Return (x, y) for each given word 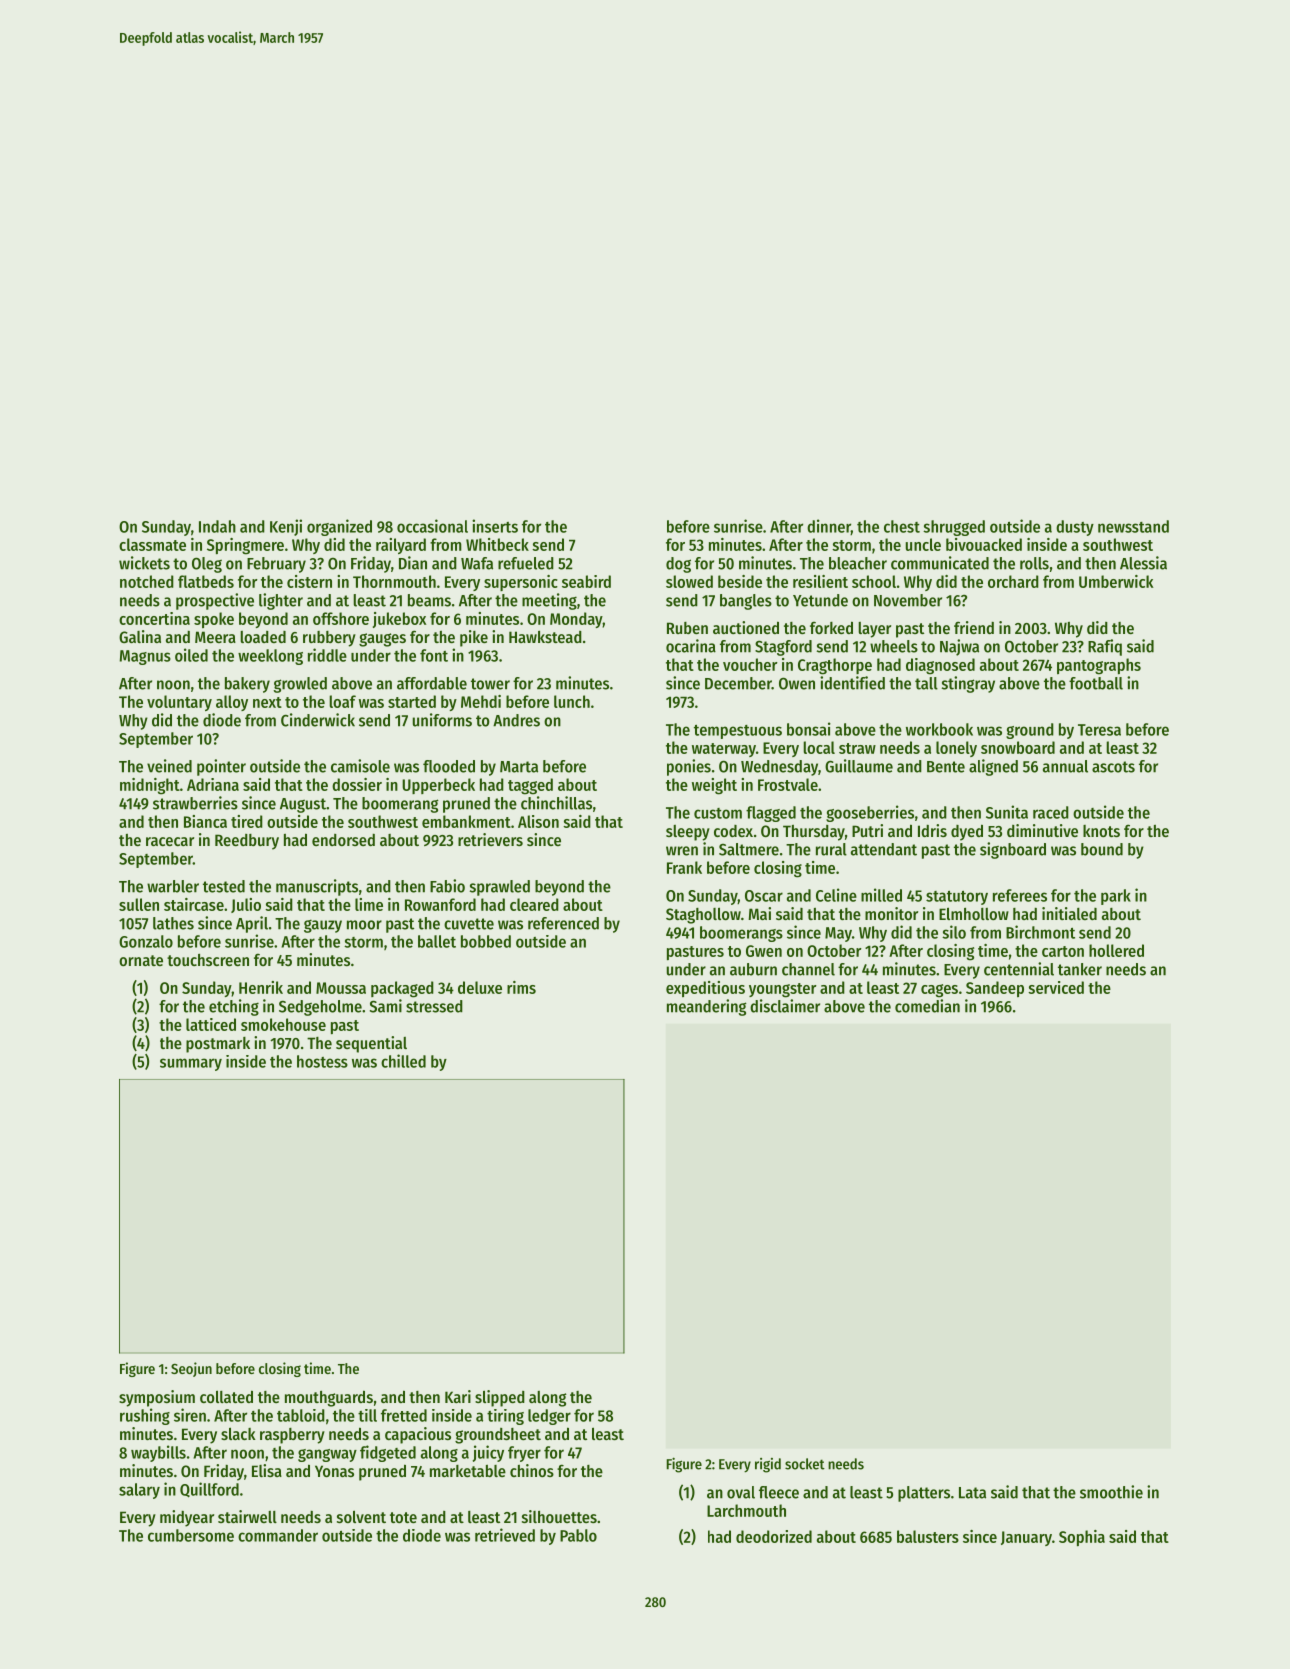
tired (247, 821)
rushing (145, 1416)
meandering (707, 1007)
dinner (829, 527)
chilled (403, 1061)
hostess (322, 1061)
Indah (217, 526)
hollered (1116, 950)
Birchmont (1040, 932)
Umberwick (1116, 581)
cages (939, 991)
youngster (783, 990)
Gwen (764, 951)
